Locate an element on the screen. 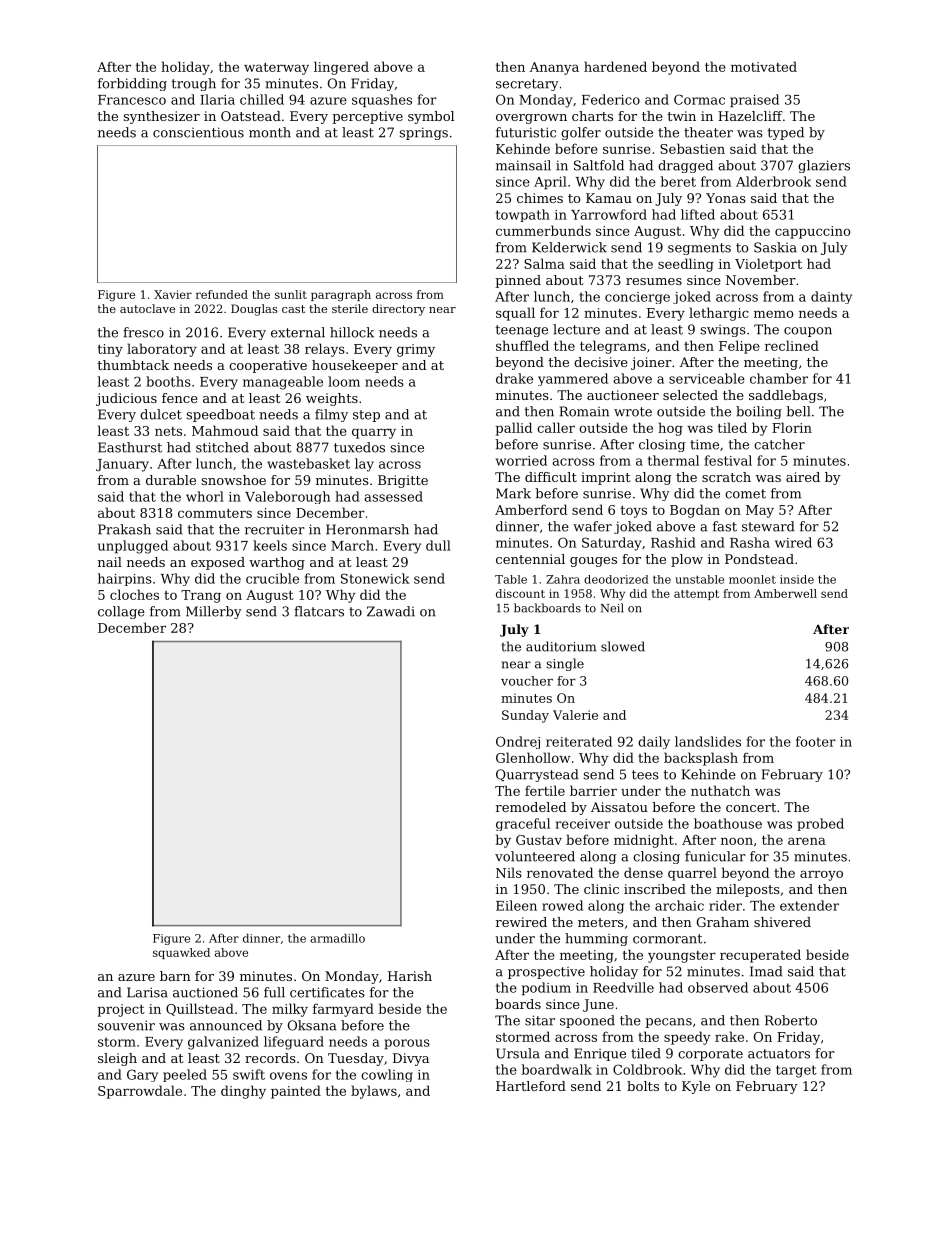 This screenshot has width=952, height=1233. Ondrej is located at coordinates (518, 742).
